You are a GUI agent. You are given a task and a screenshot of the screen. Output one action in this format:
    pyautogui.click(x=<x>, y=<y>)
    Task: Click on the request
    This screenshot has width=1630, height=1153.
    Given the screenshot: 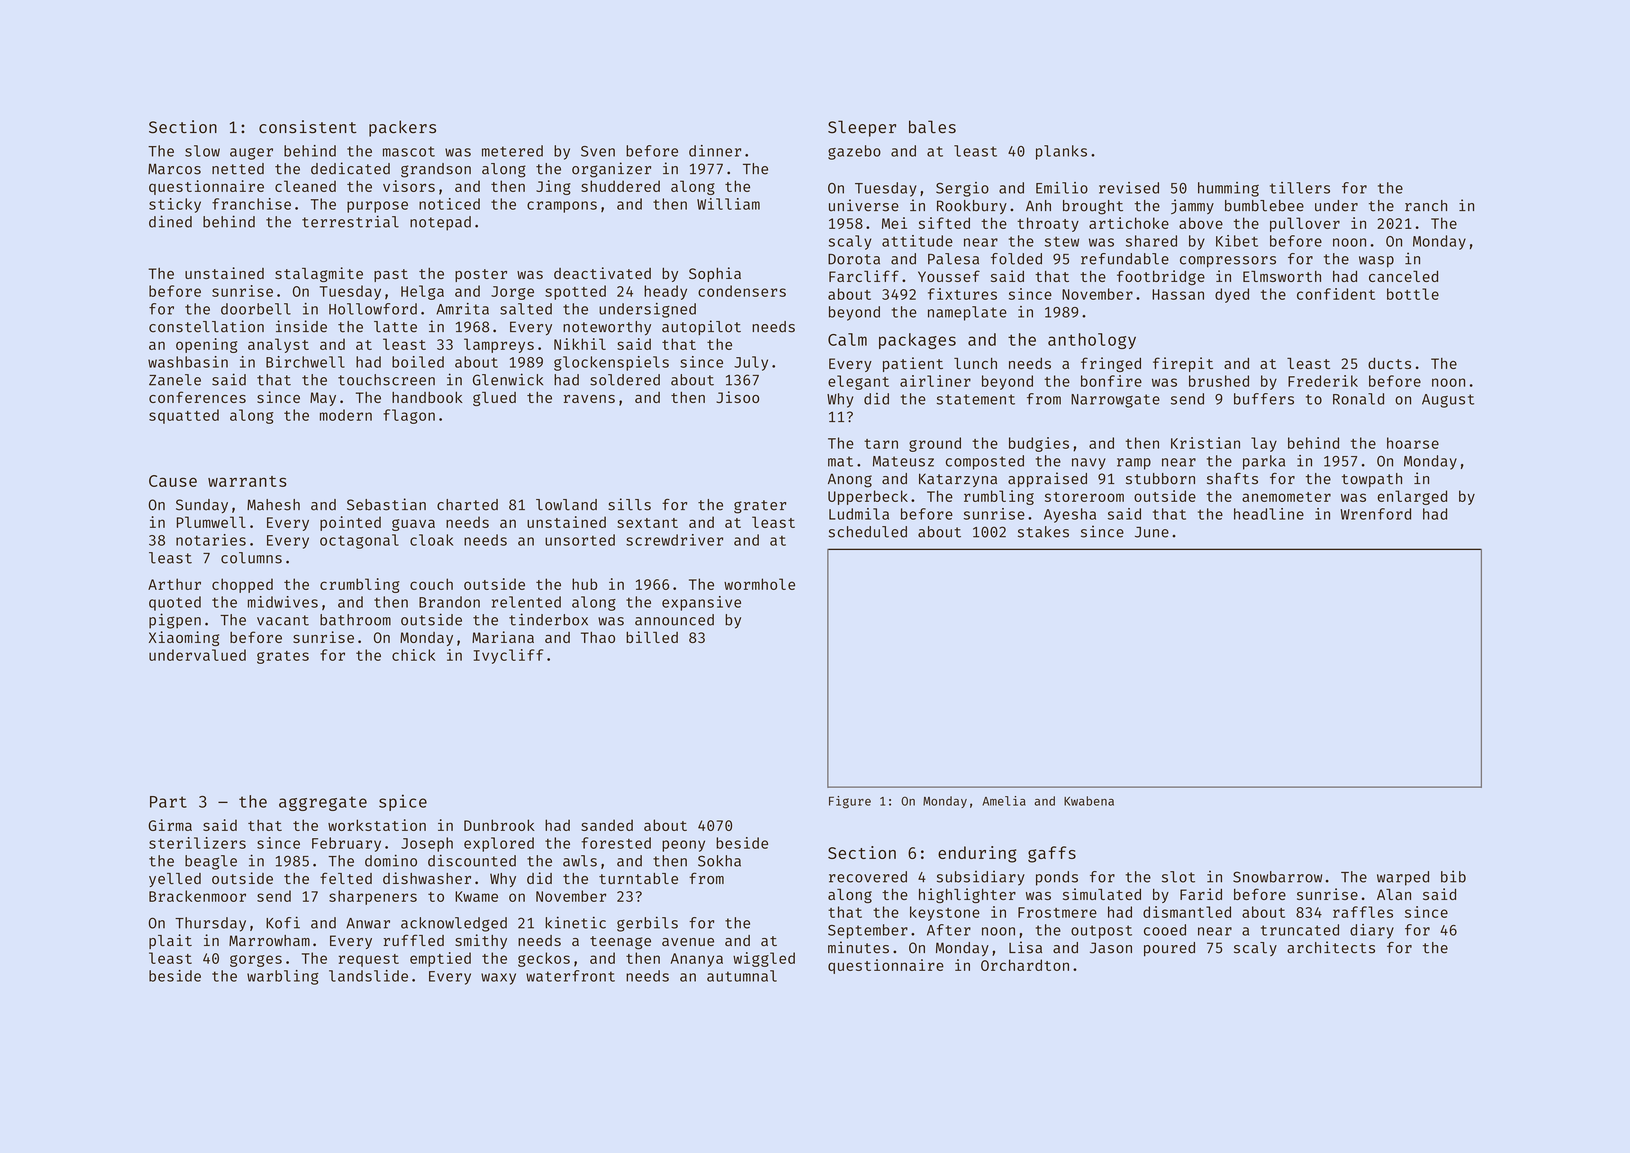 What is the action you would take?
    pyautogui.click(x=369, y=960)
